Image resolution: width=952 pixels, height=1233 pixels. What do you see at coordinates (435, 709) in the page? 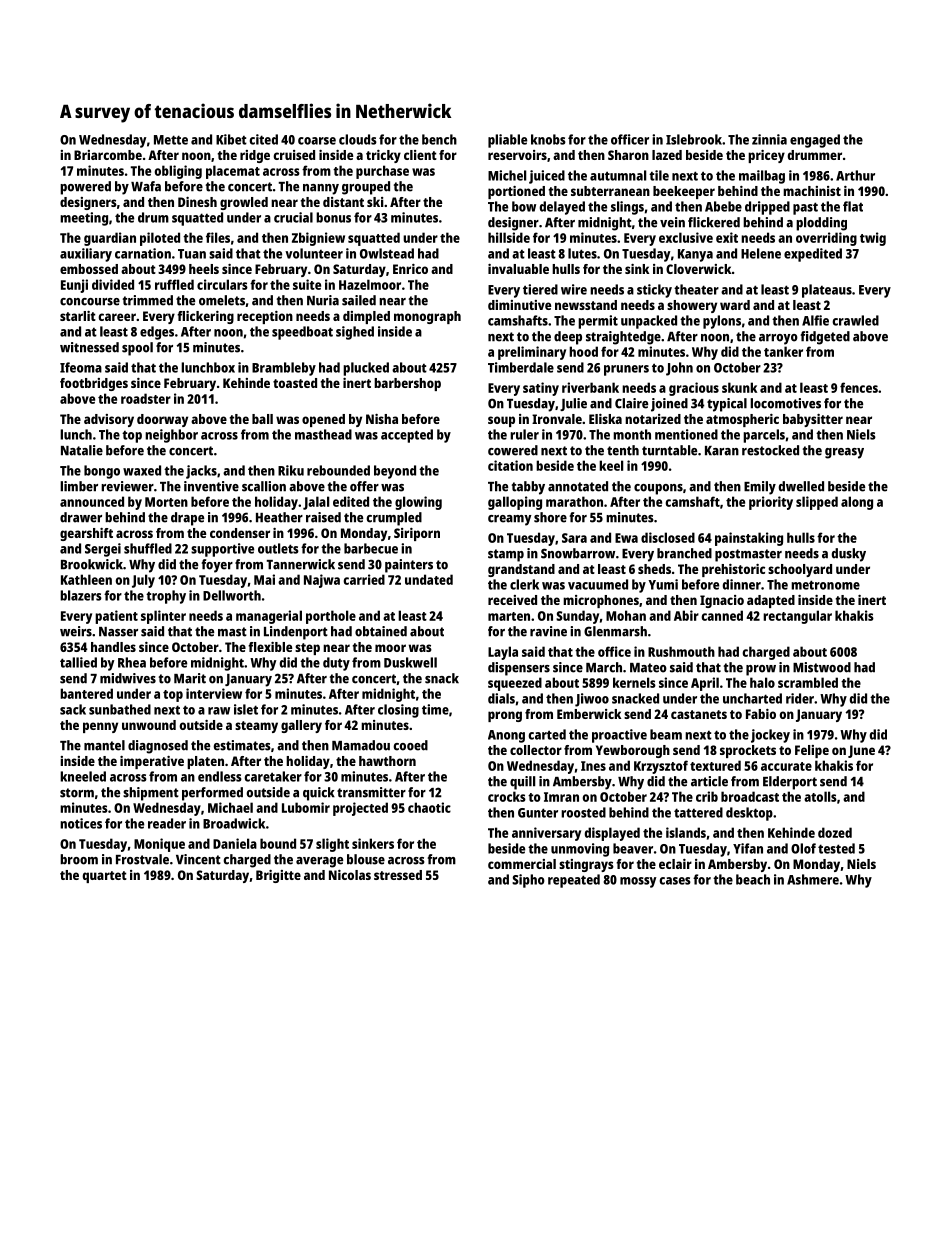
I see `time` at bounding box center [435, 709].
